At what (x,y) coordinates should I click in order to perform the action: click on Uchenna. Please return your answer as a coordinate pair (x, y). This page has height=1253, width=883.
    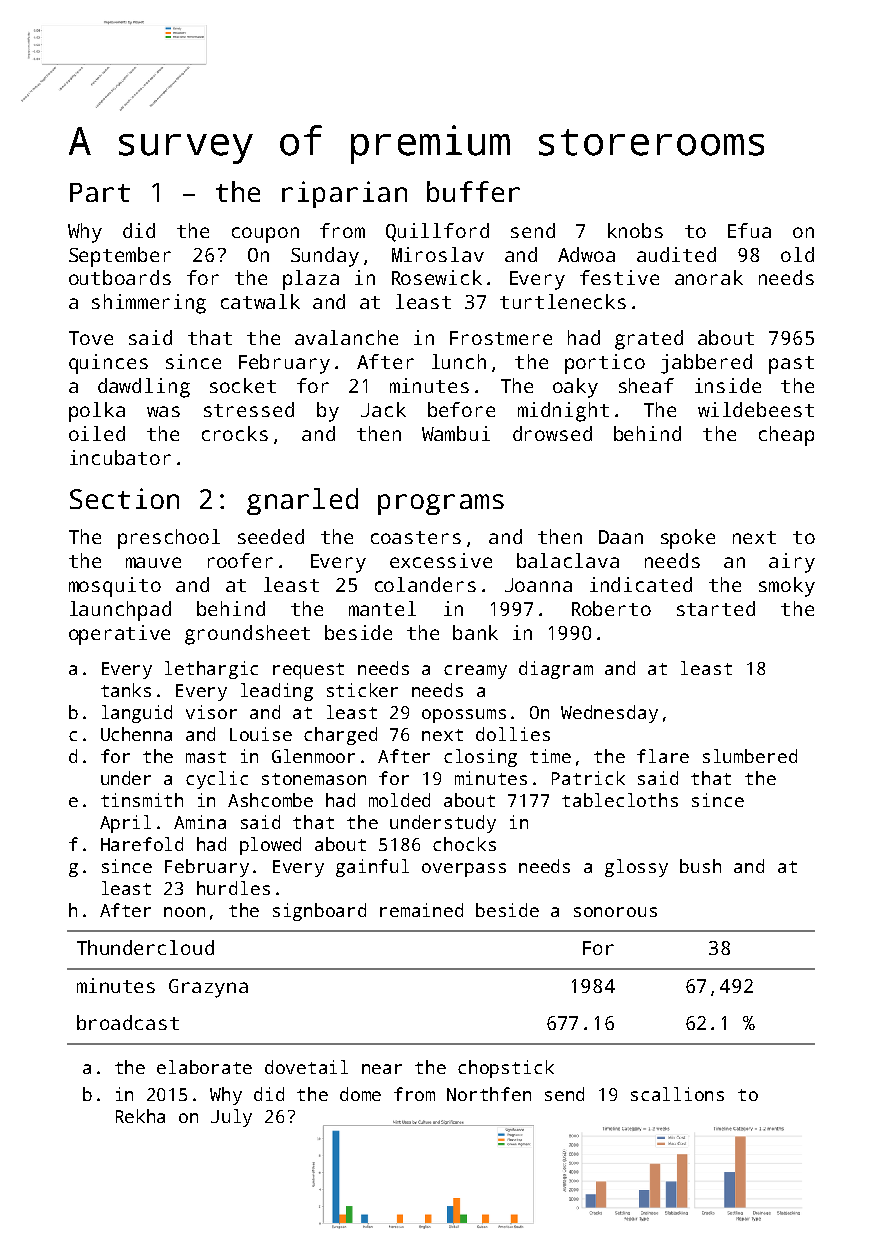
    Looking at the image, I should click on (136, 734).
